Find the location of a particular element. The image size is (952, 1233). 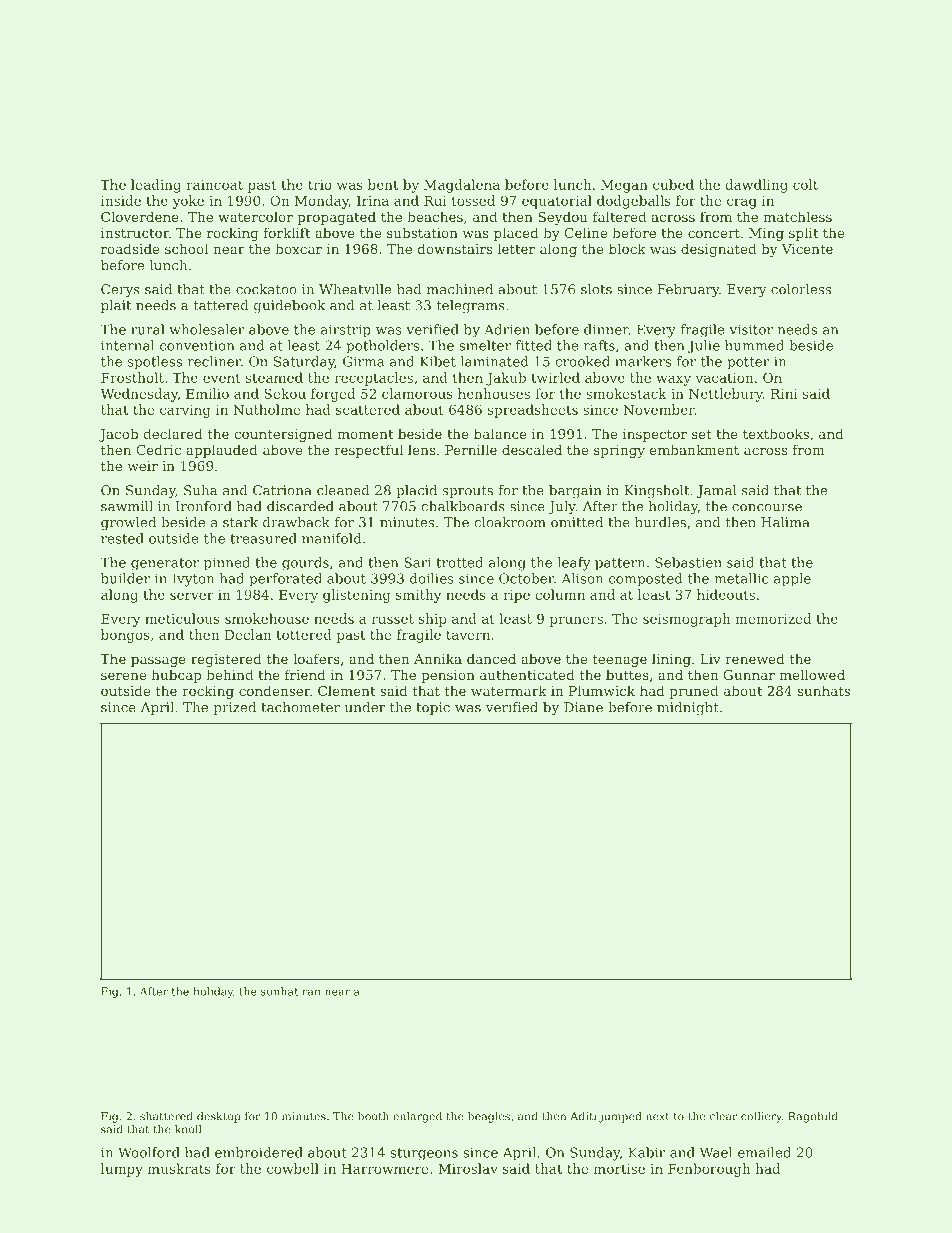

lumpy is located at coordinates (122, 1170).
